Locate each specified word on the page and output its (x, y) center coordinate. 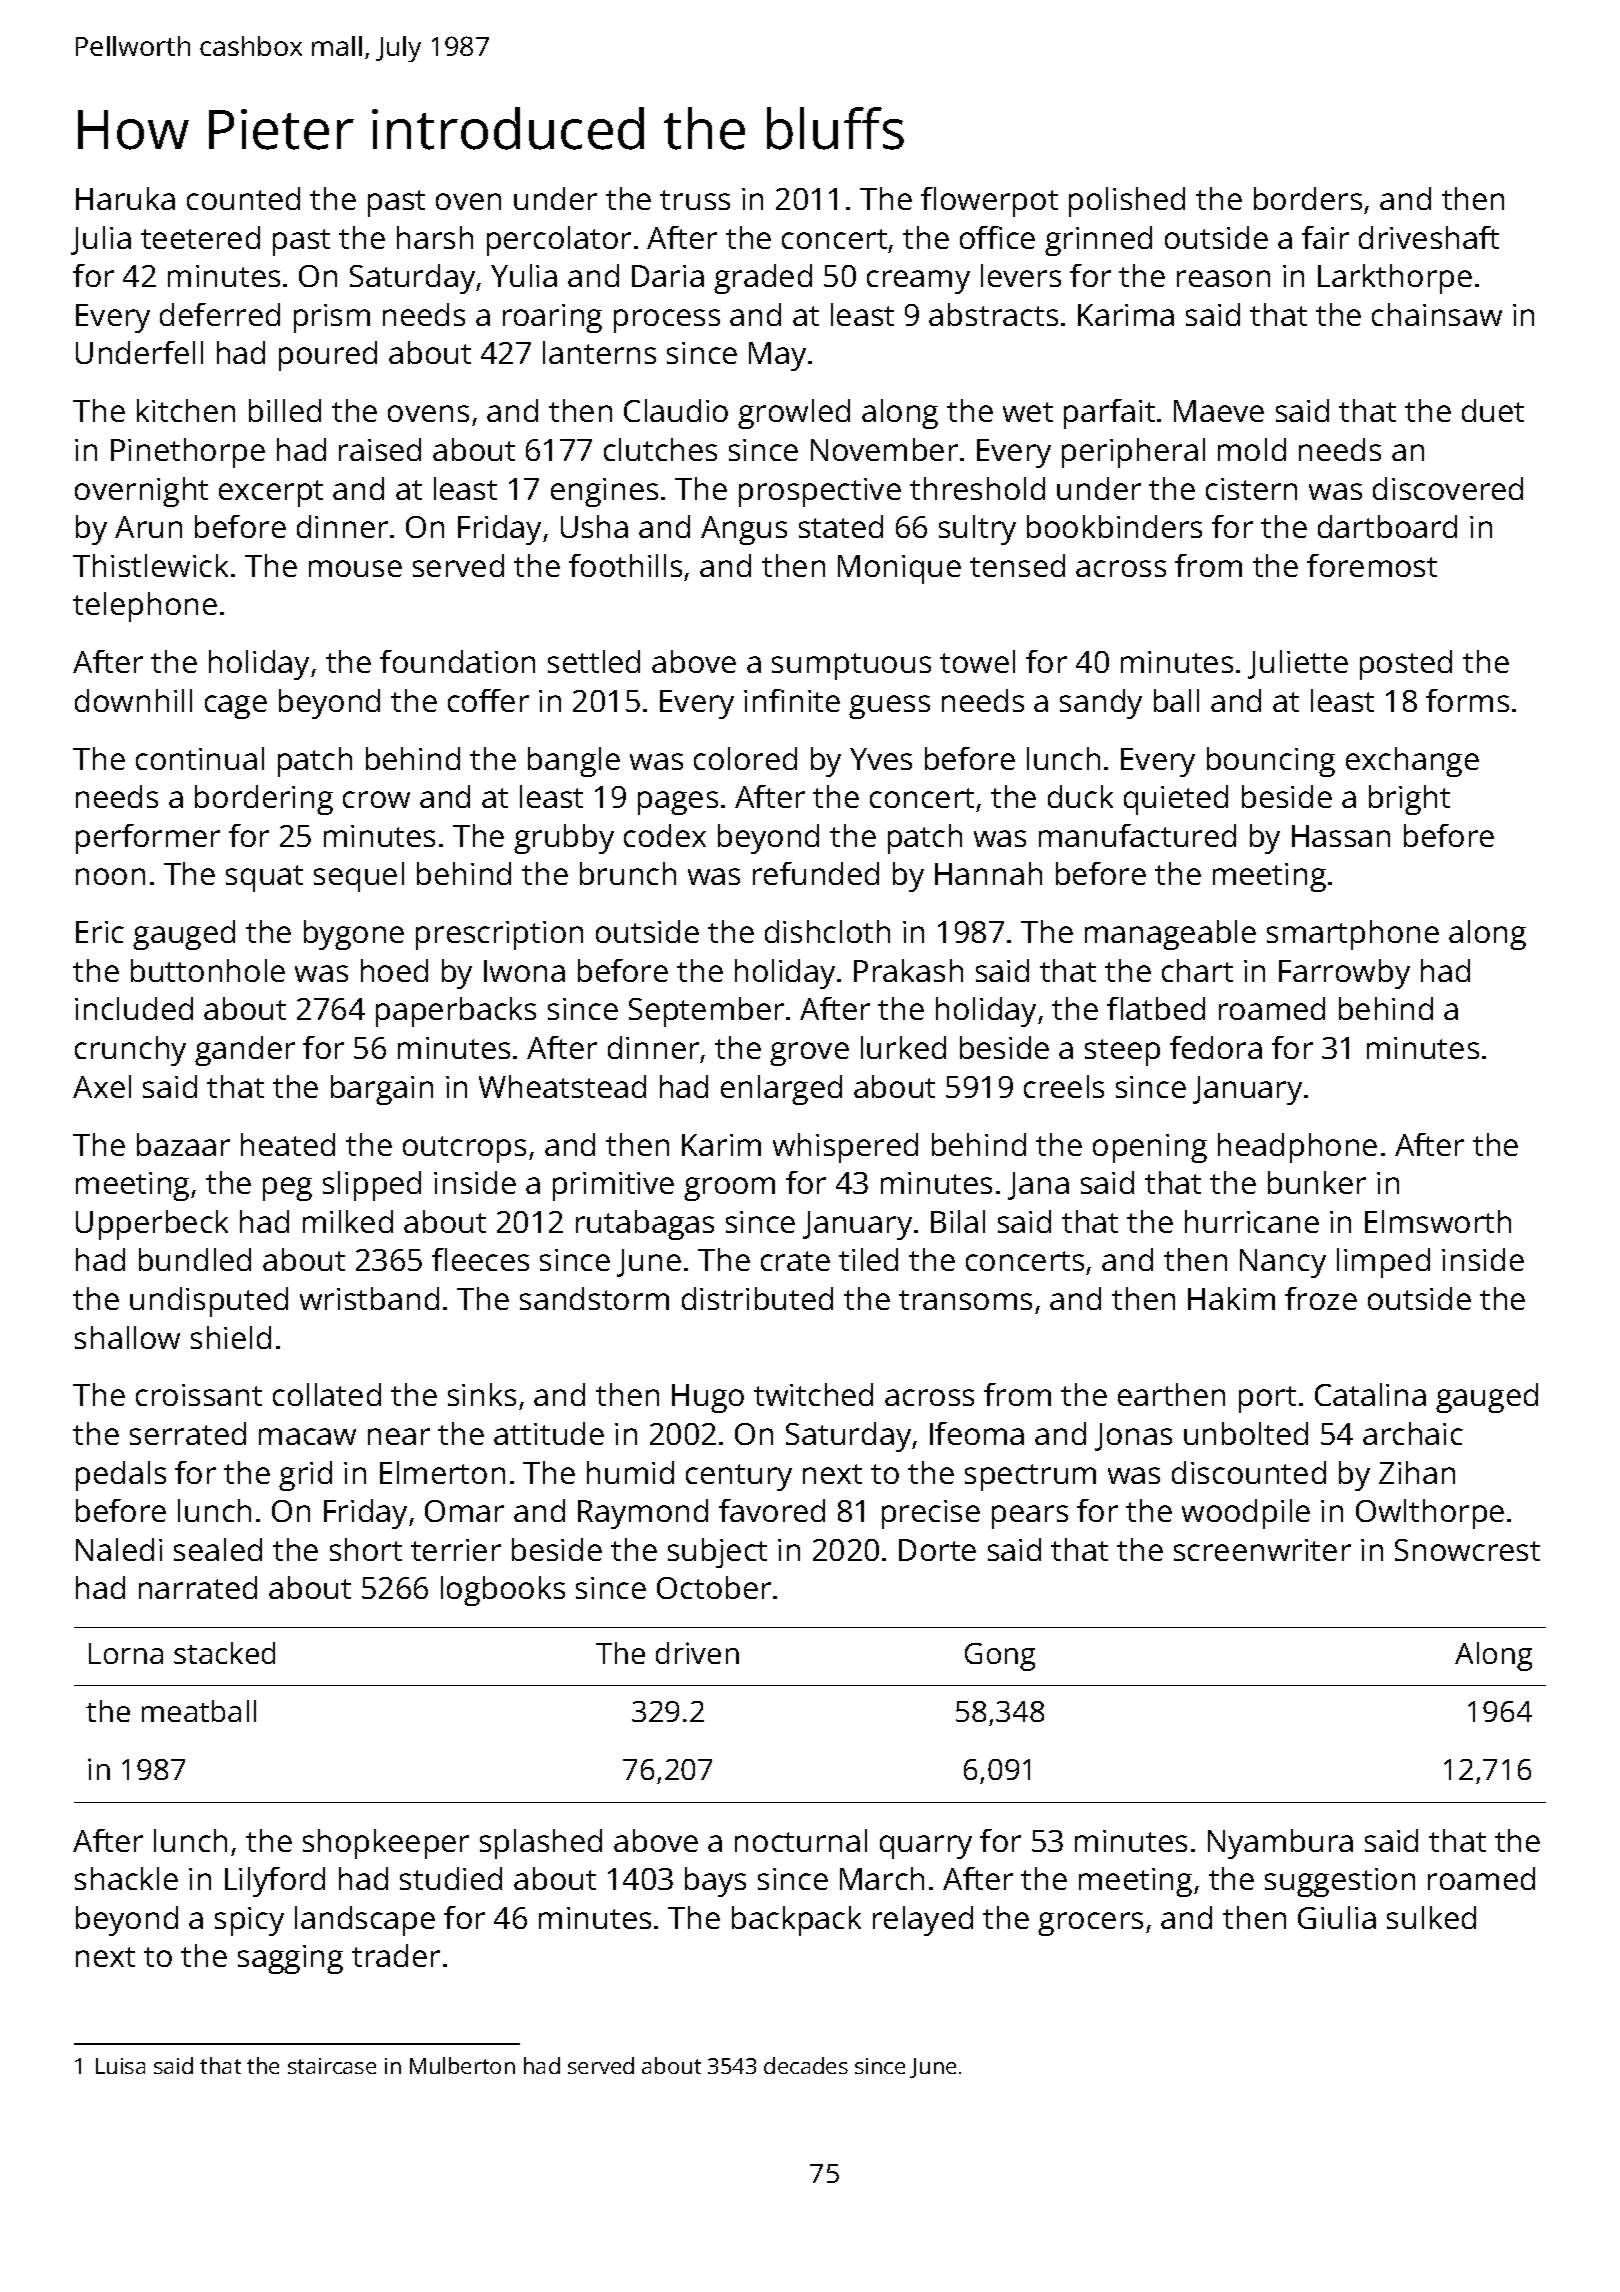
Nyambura (1280, 1844)
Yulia (524, 275)
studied (451, 1878)
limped (1383, 1263)
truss (695, 200)
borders (1308, 198)
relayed (923, 1921)
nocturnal (801, 1840)
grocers (1090, 1924)
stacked (224, 1653)
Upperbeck (152, 1225)
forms (1467, 700)
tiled (868, 1259)
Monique (899, 569)
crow (376, 799)
